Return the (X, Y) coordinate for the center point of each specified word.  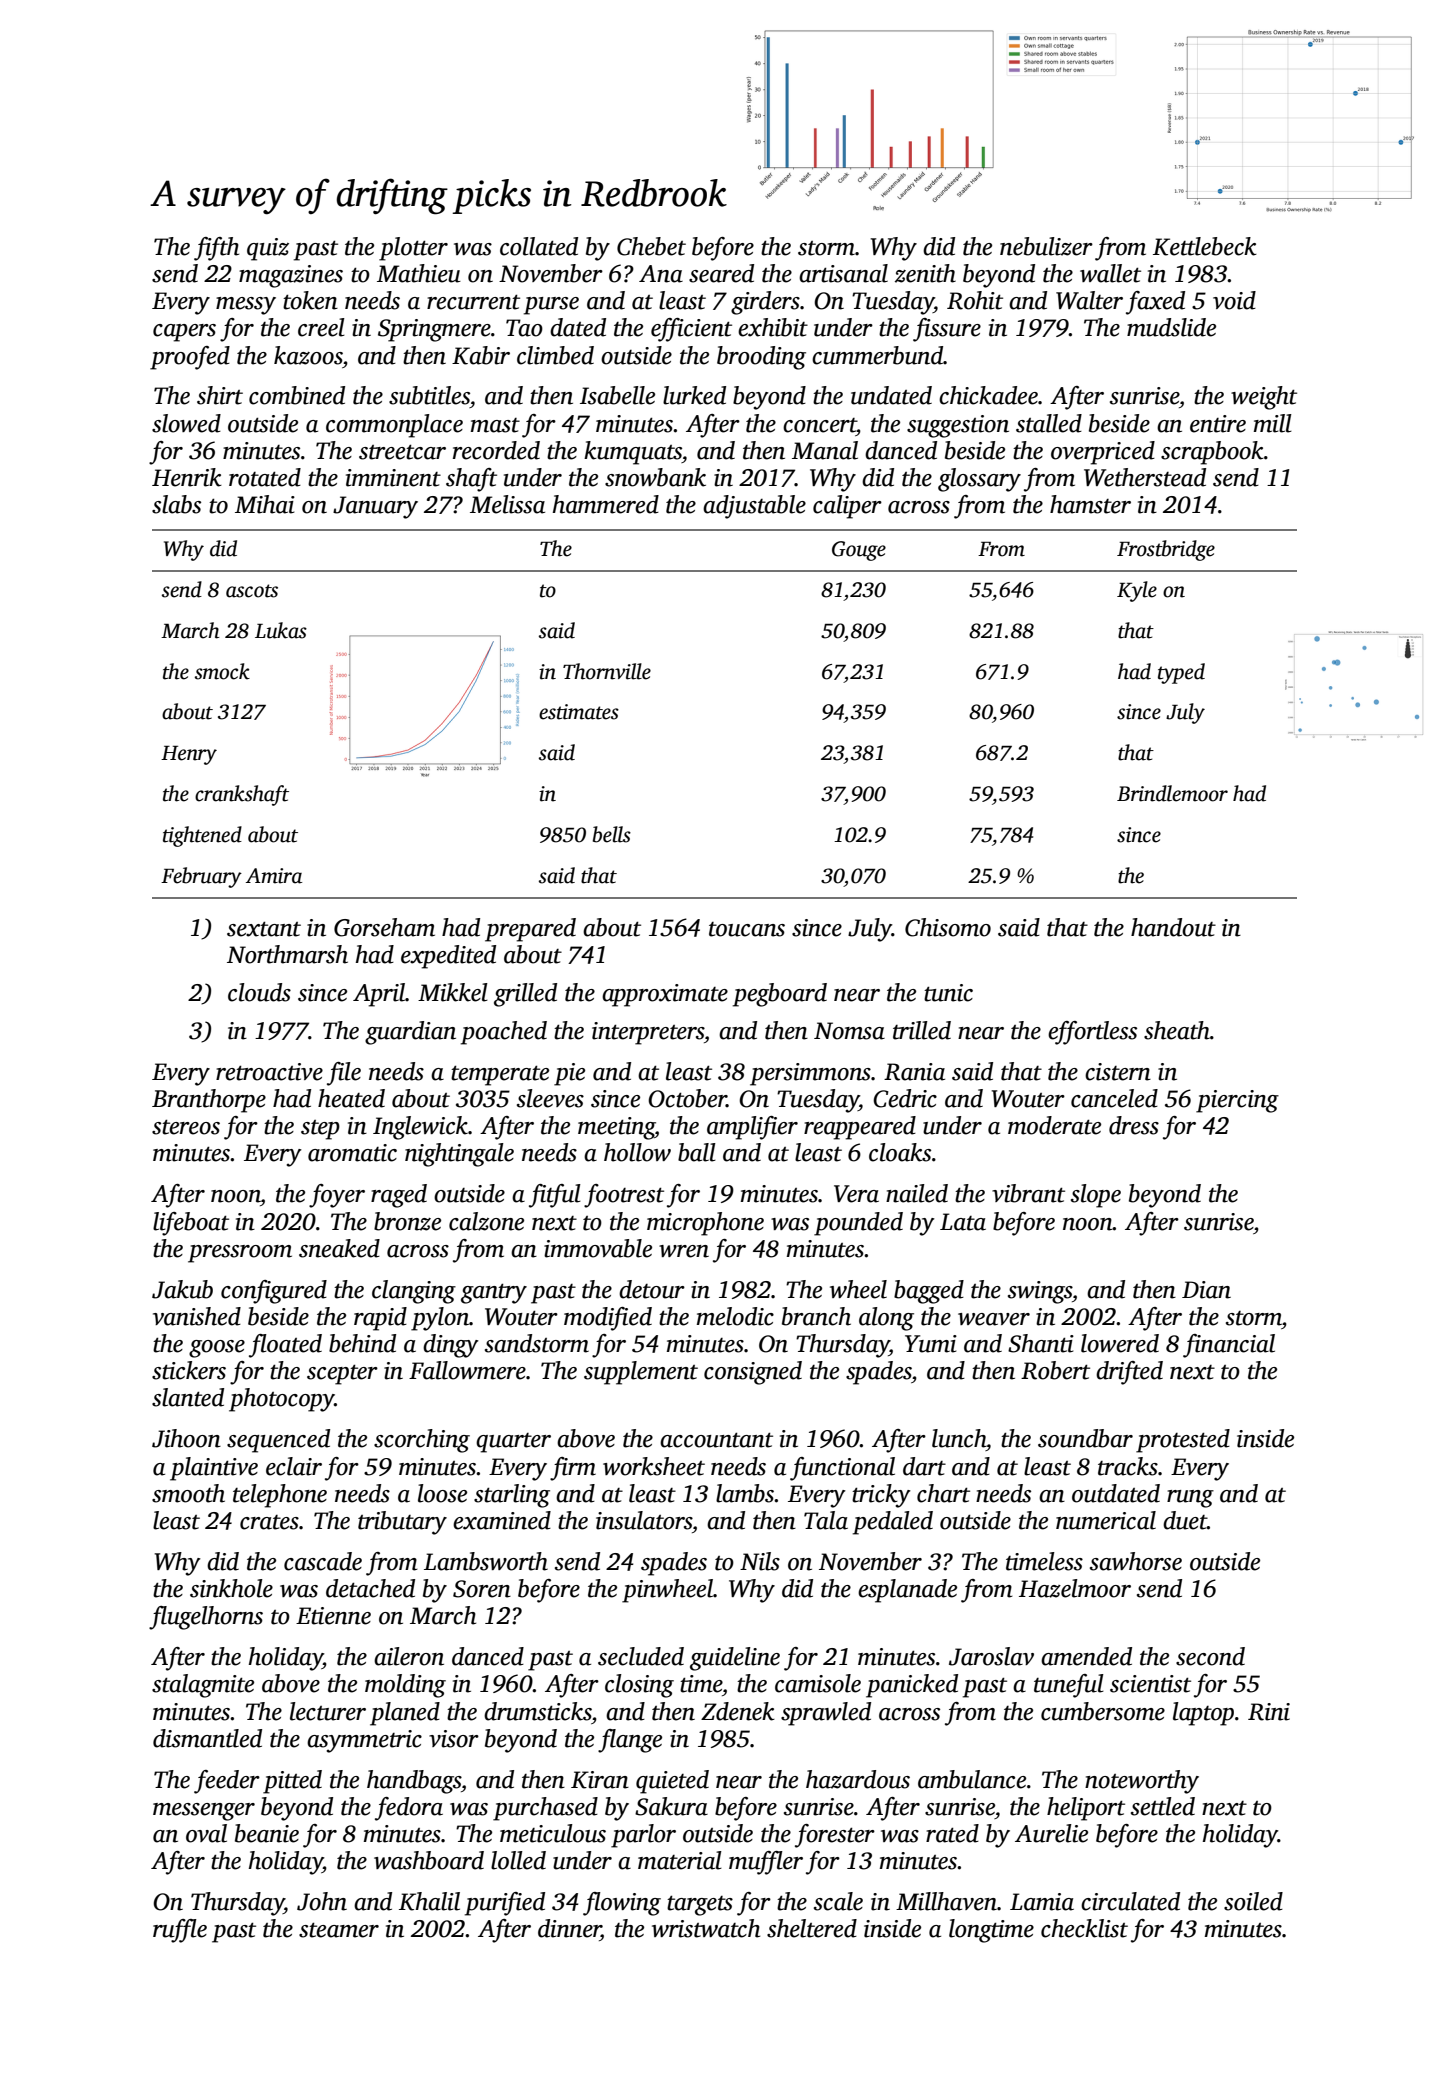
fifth (216, 249)
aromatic (352, 1153)
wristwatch (706, 1928)
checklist (1084, 1928)
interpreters (648, 1033)
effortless (1092, 1033)
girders (765, 303)
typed (1181, 673)
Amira (274, 876)
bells (612, 834)
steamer (339, 1930)
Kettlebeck (1205, 246)
